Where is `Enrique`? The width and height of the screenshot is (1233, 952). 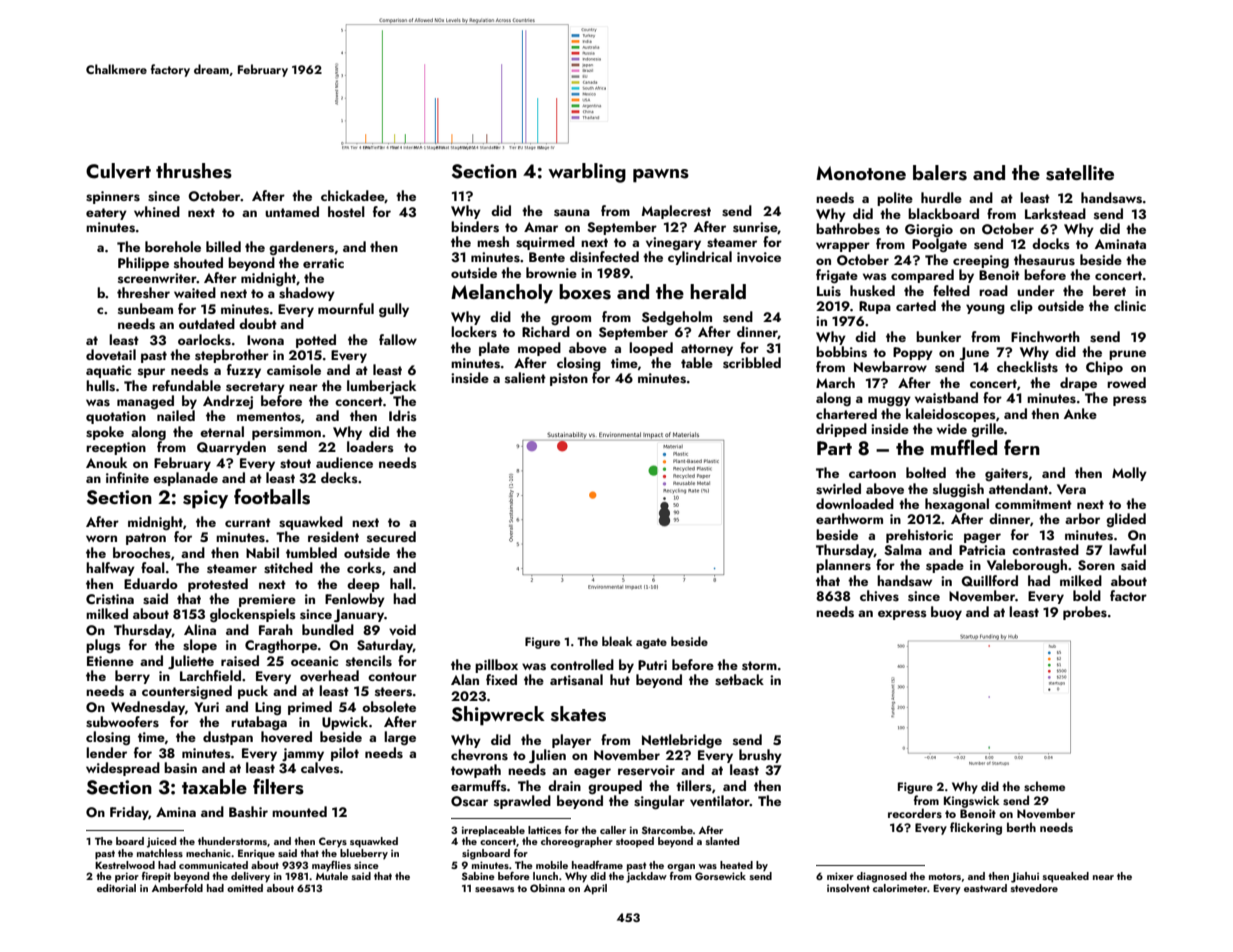
Enrique is located at coordinates (256, 854).
